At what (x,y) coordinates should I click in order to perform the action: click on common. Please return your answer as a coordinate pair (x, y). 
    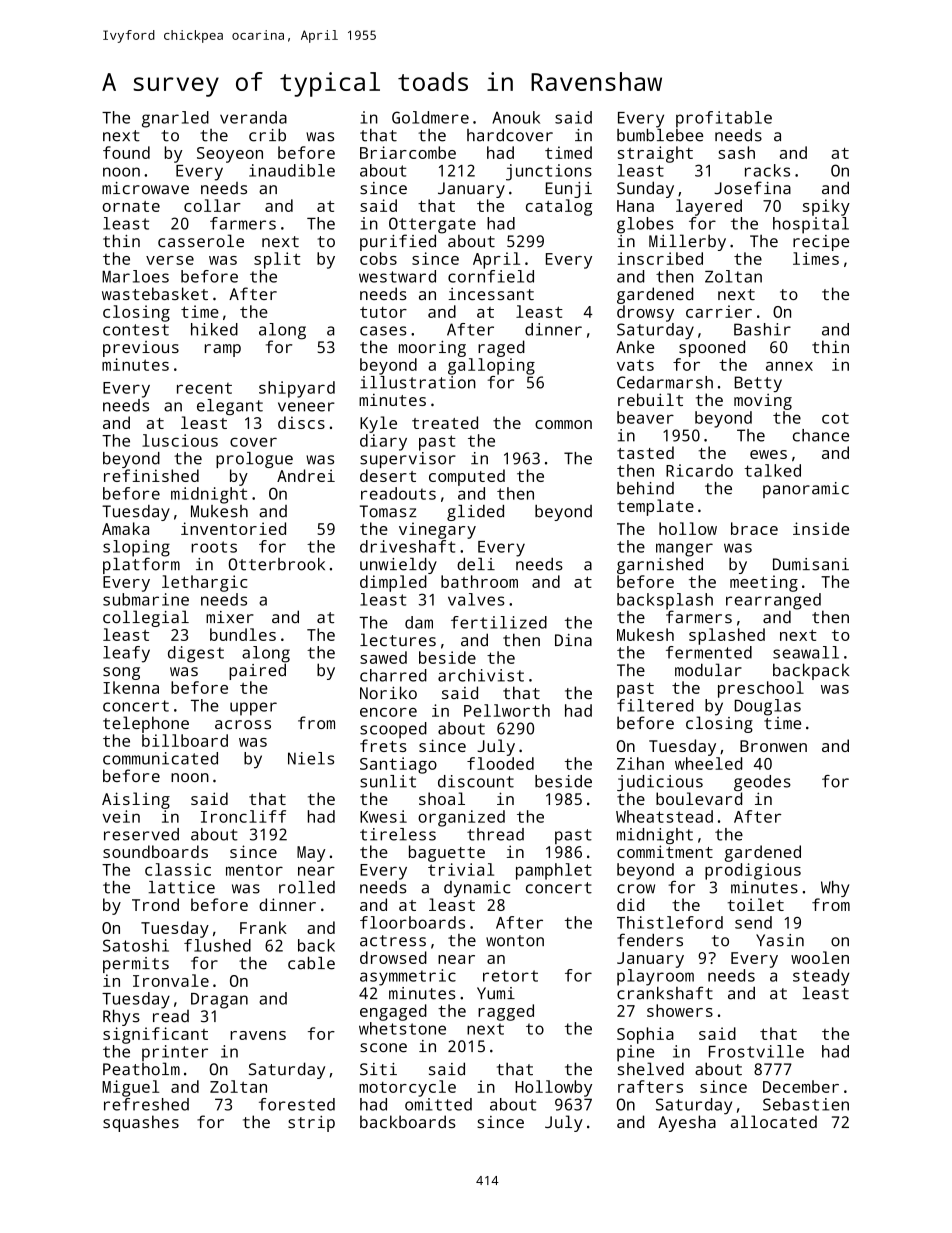
    Looking at the image, I should click on (563, 424).
